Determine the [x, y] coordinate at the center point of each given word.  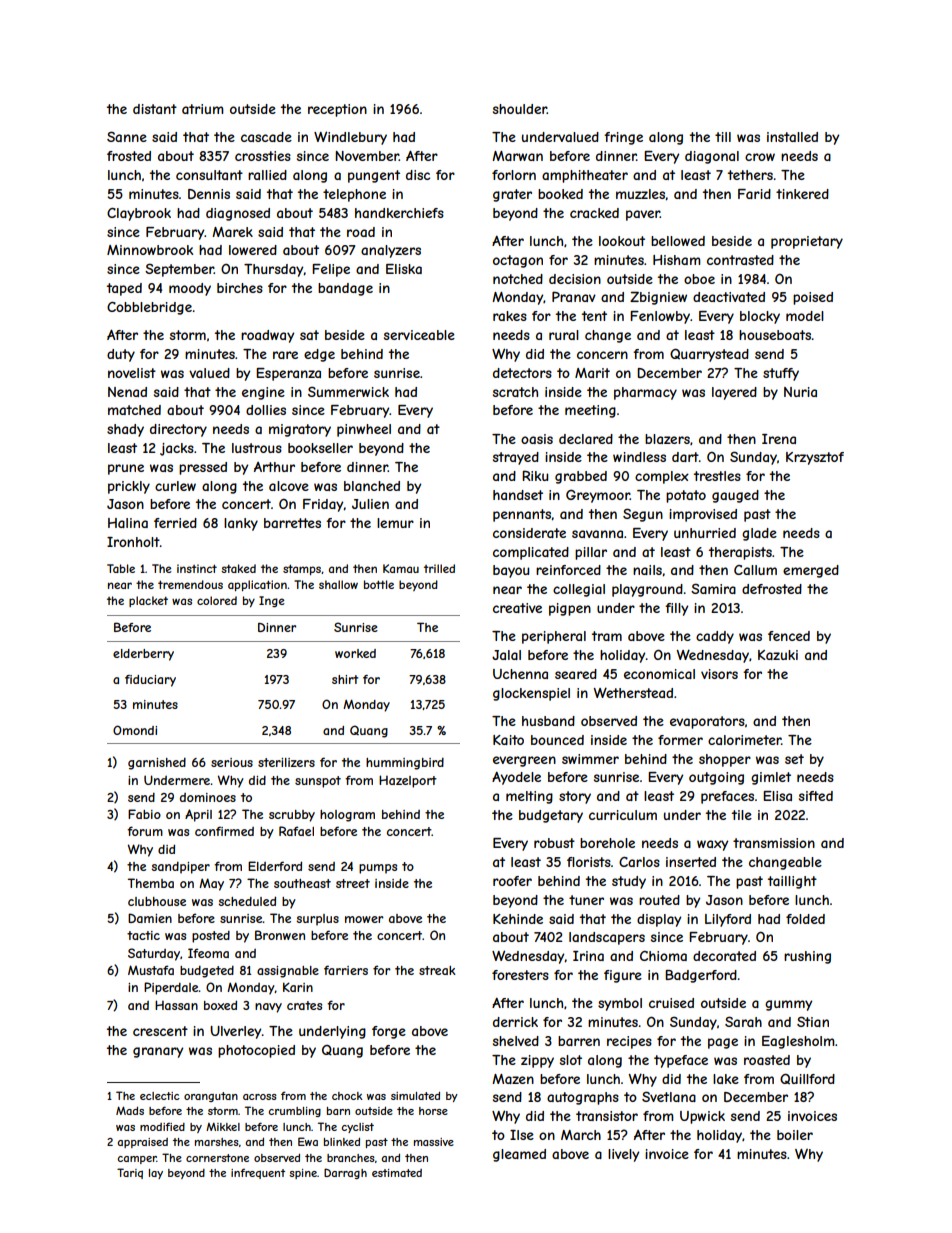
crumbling [294, 1112]
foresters [520, 975]
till [723, 137]
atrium [202, 109]
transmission [774, 843]
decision [575, 279]
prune [126, 469]
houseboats [775, 335]
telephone [354, 195]
